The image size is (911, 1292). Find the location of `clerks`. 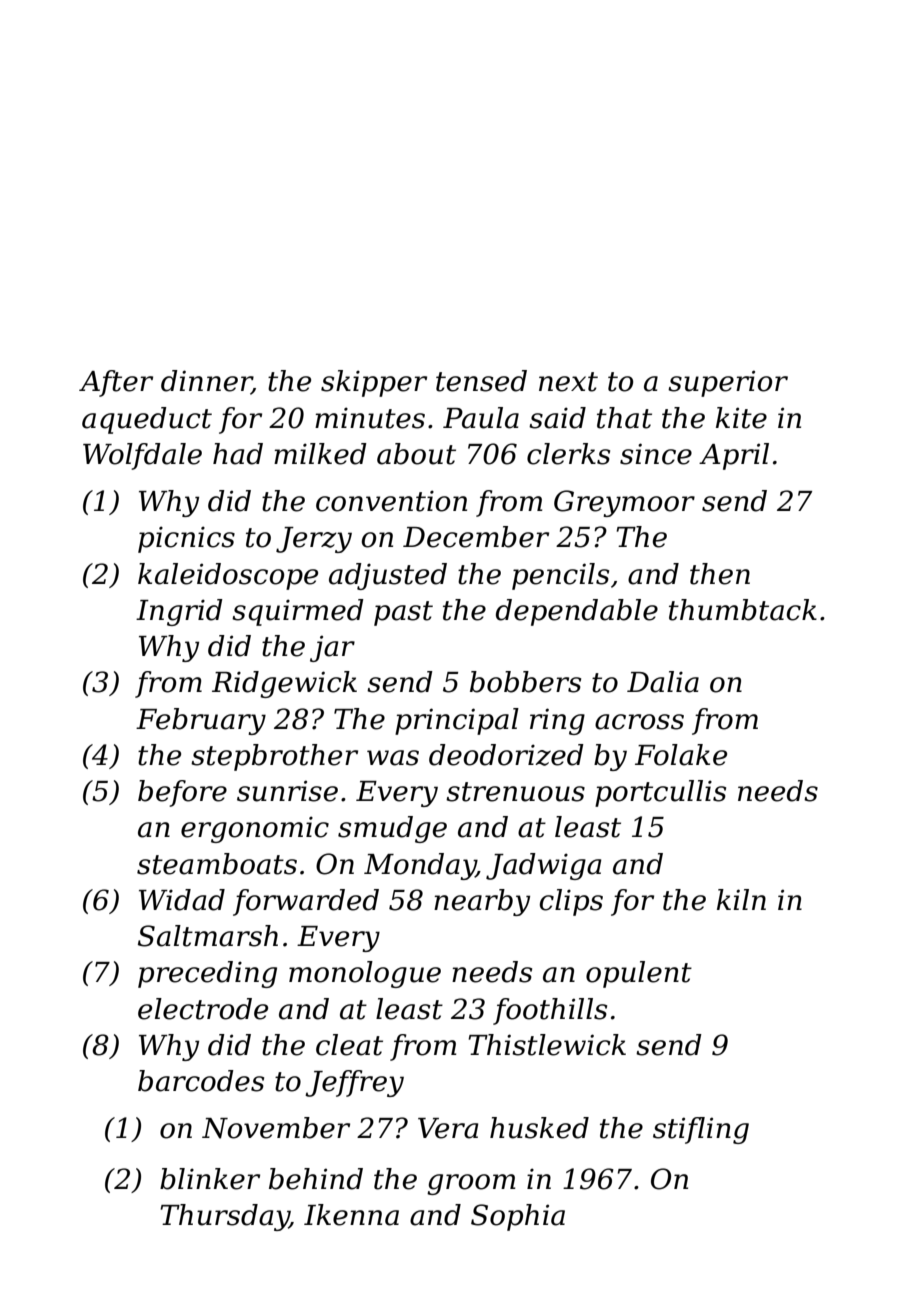

clerks is located at coordinates (568, 454).
